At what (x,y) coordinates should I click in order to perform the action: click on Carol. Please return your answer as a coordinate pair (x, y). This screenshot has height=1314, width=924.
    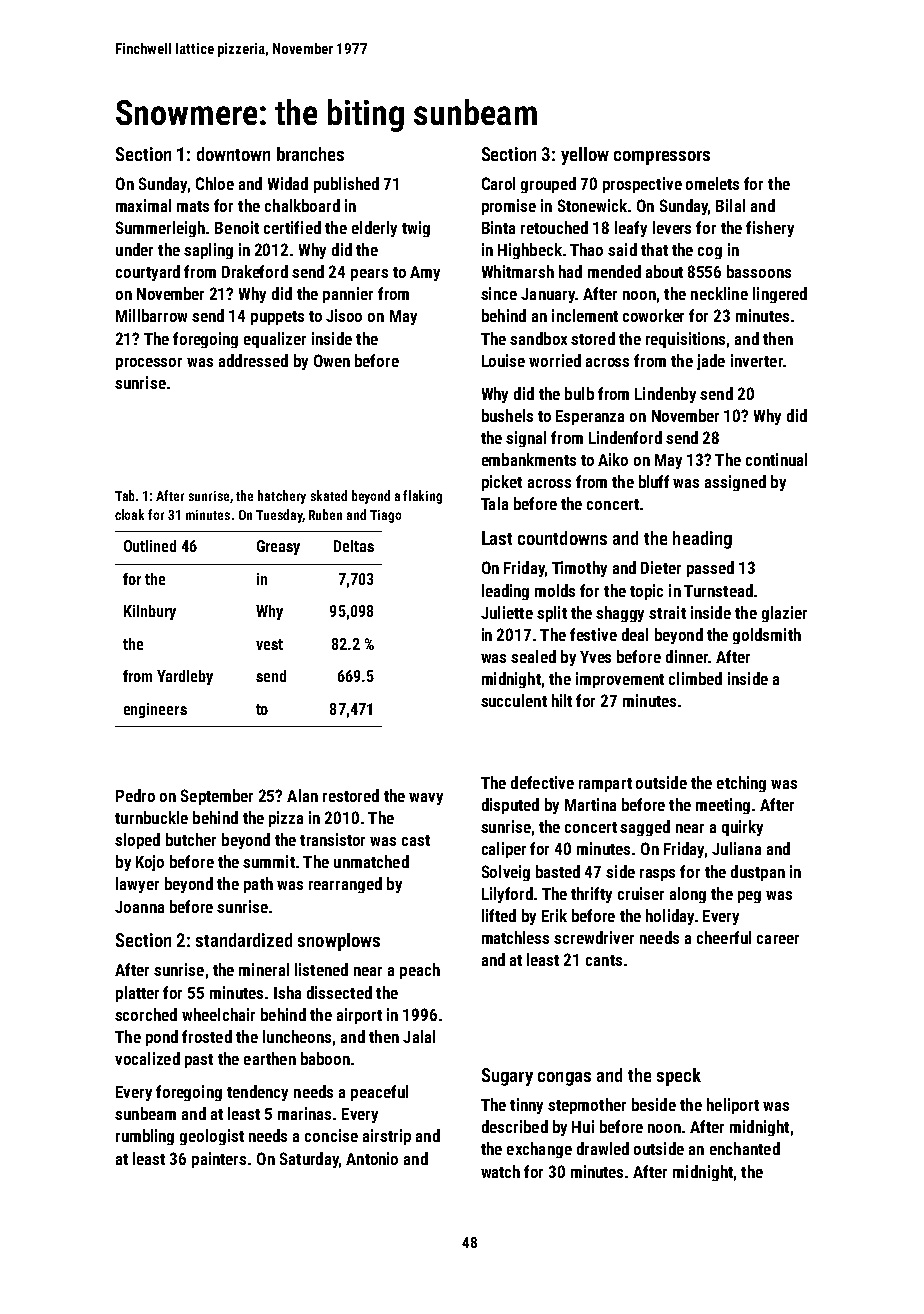
    Looking at the image, I should click on (498, 183).
